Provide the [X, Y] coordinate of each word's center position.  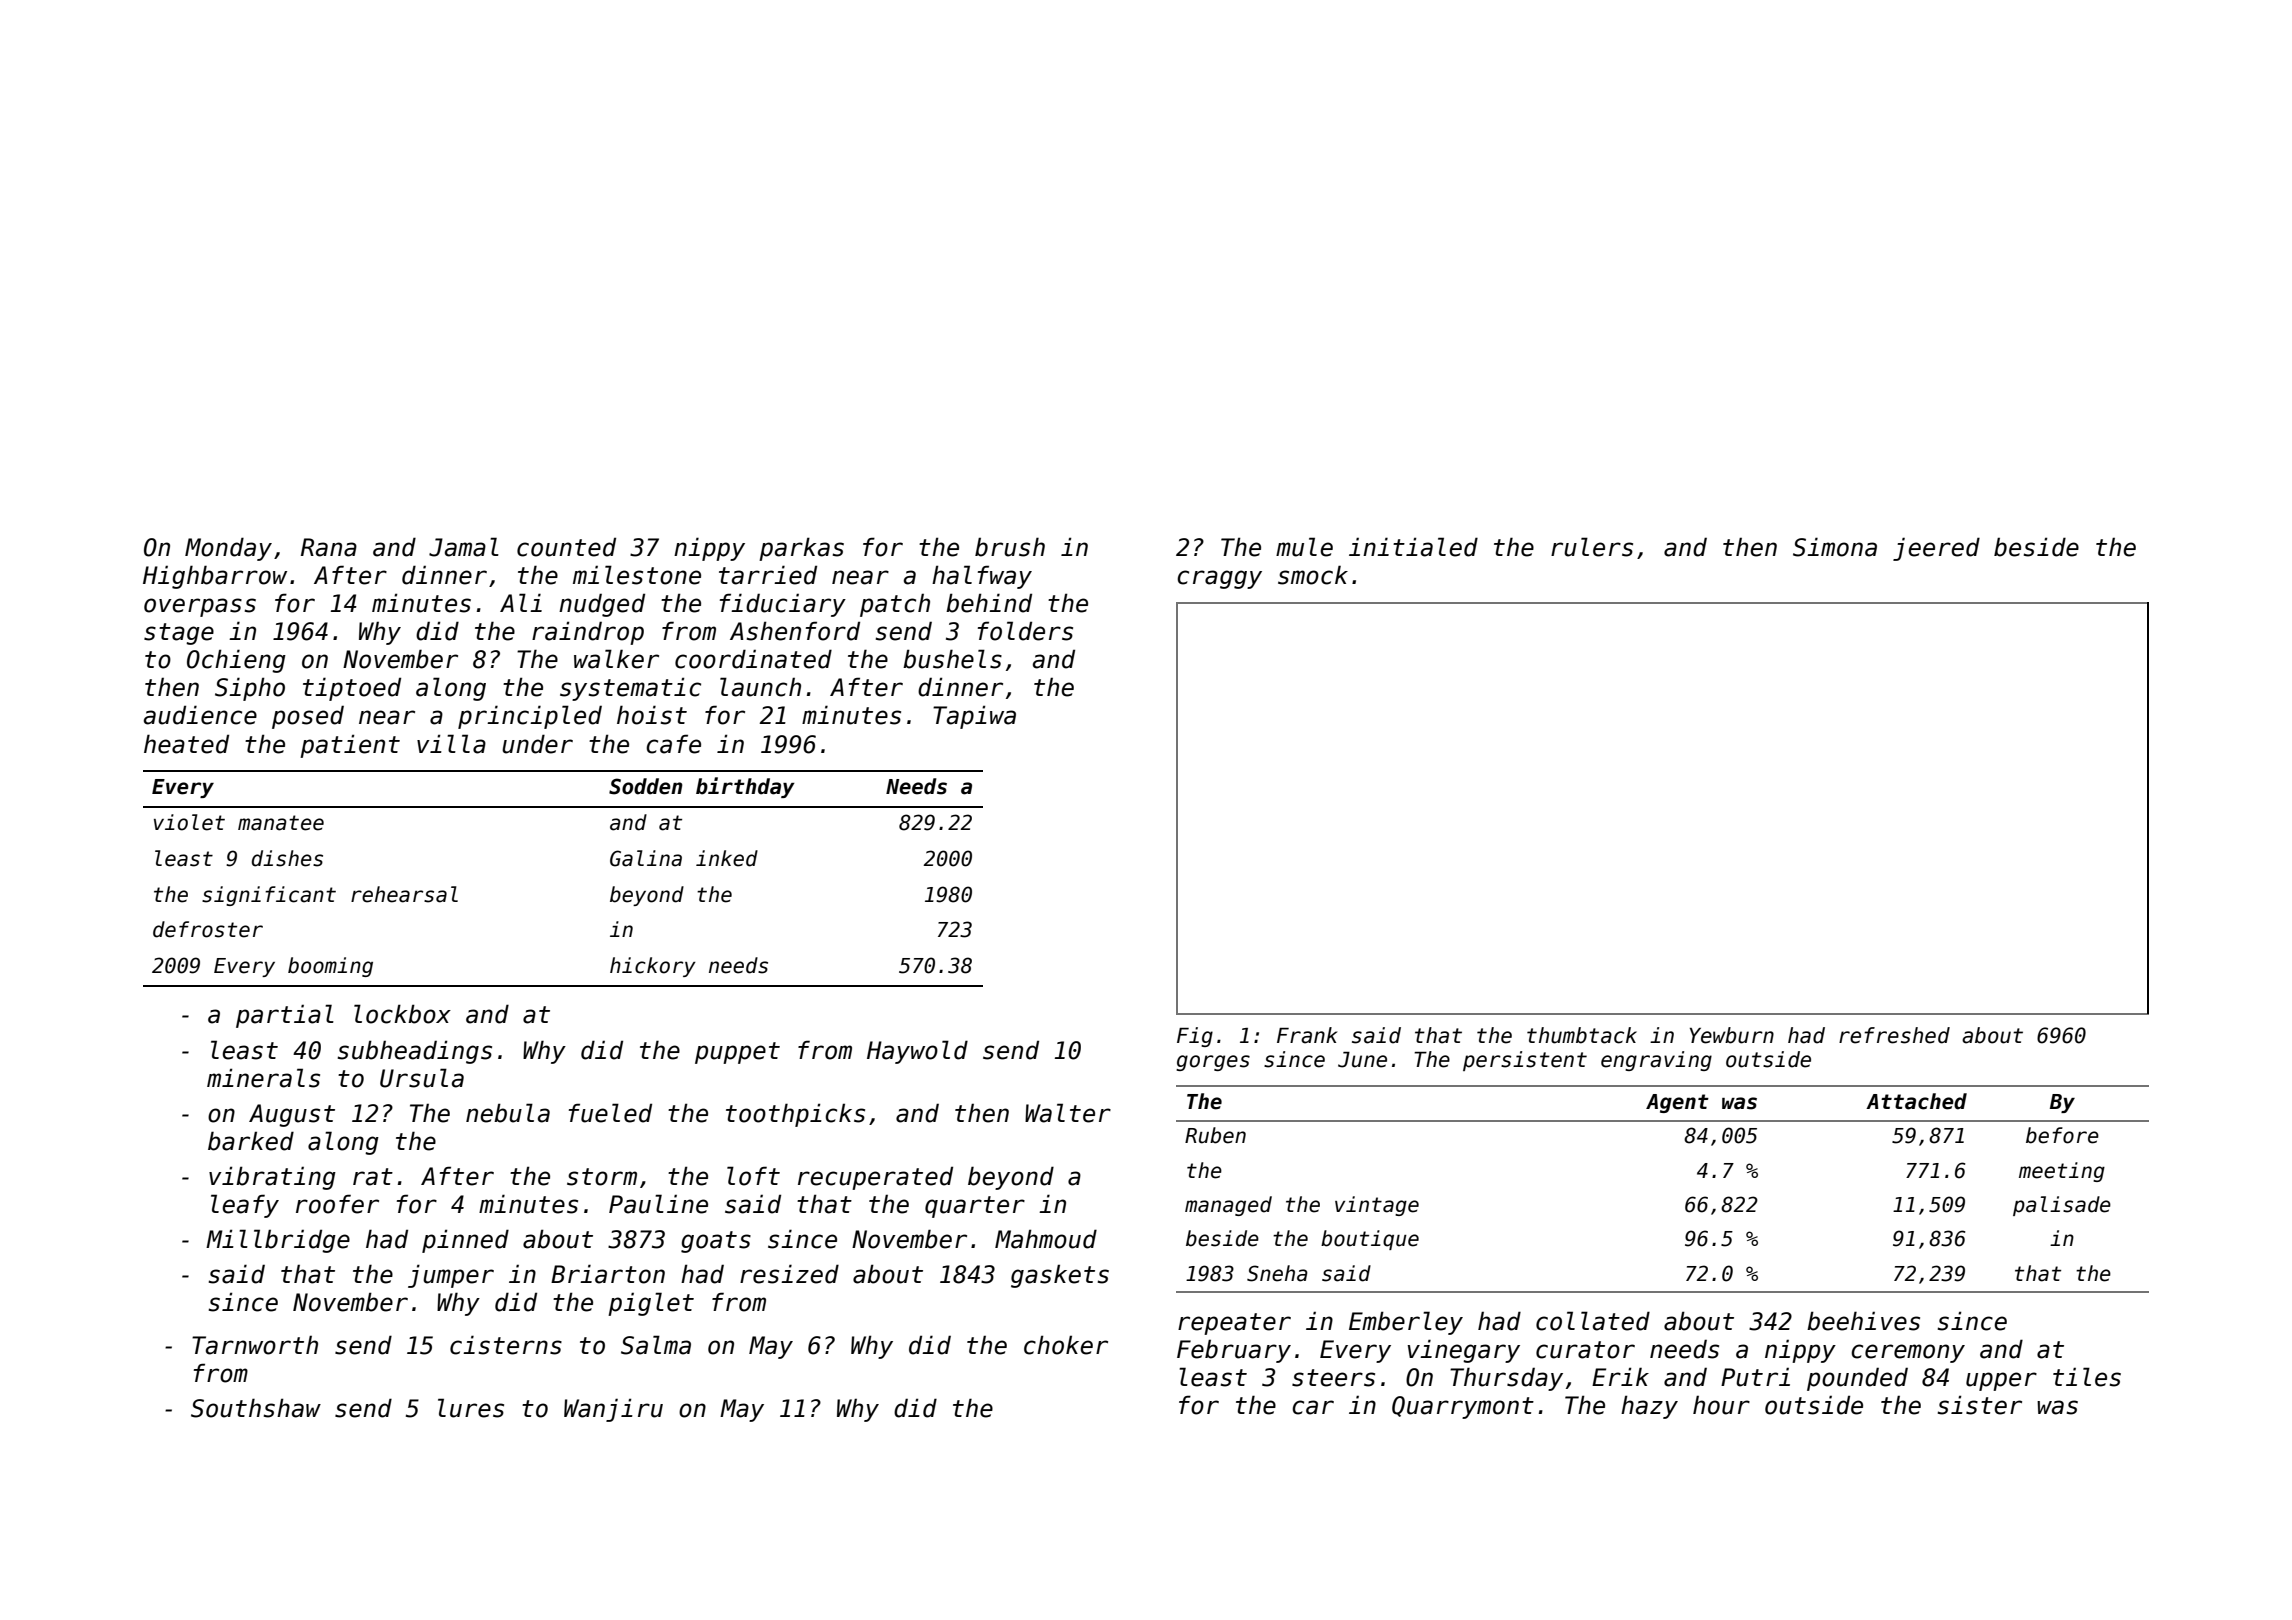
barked [251, 1141]
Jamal [464, 547]
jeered [1936, 549]
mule [1304, 547]
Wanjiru [613, 1410]
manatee [281, 823]
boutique [1370, 1240]
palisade [2062, 1206]
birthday [745, 787]
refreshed [1894, 1035]
